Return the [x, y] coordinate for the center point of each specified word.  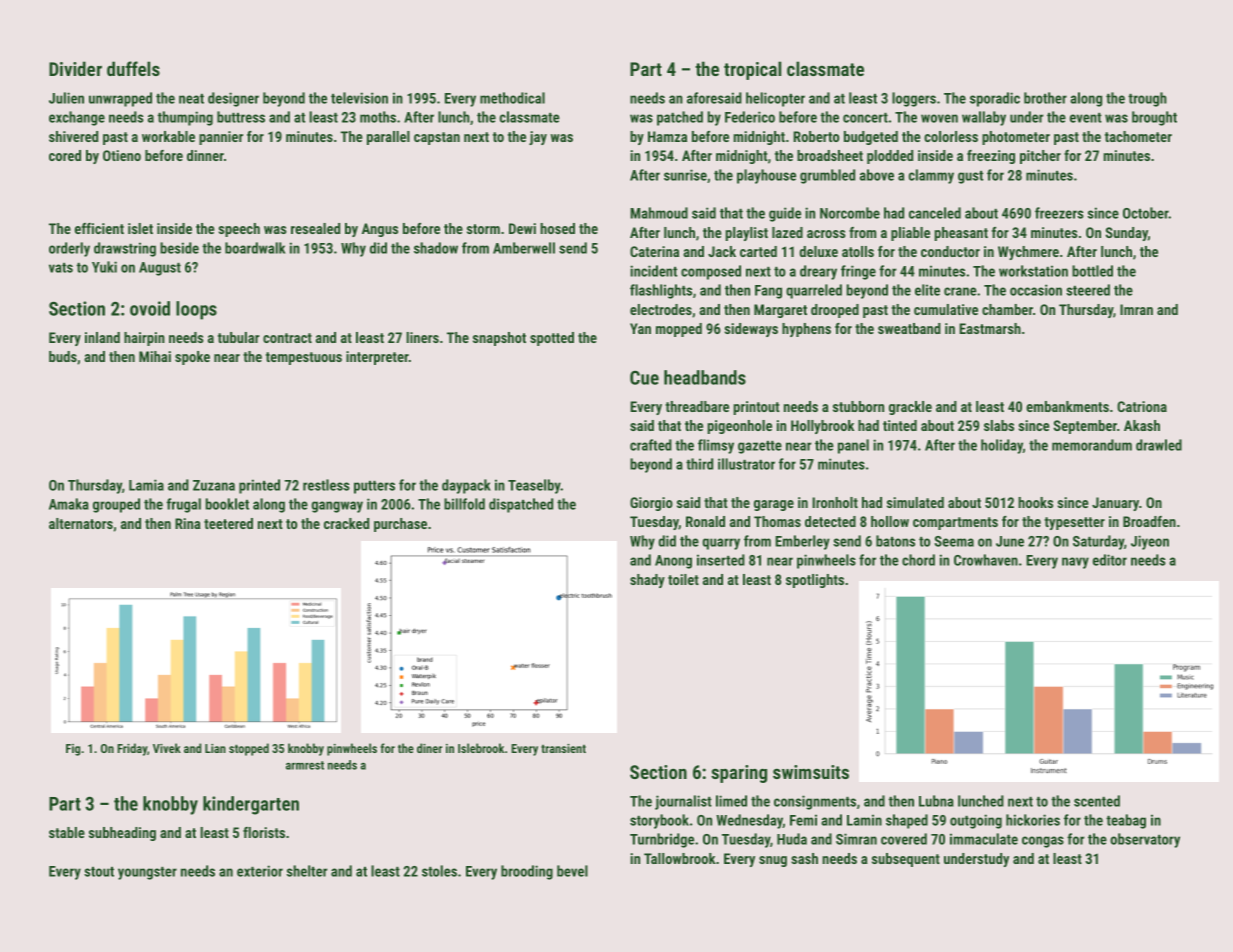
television [359, 98]
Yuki [104, 267]
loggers [914, 99]
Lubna [936, 801]
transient [563, 748]
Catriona [1142, 406]
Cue [644, 378]
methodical [512, 98]
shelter [307, 871]
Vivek [167, 748]
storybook [659, 821]
